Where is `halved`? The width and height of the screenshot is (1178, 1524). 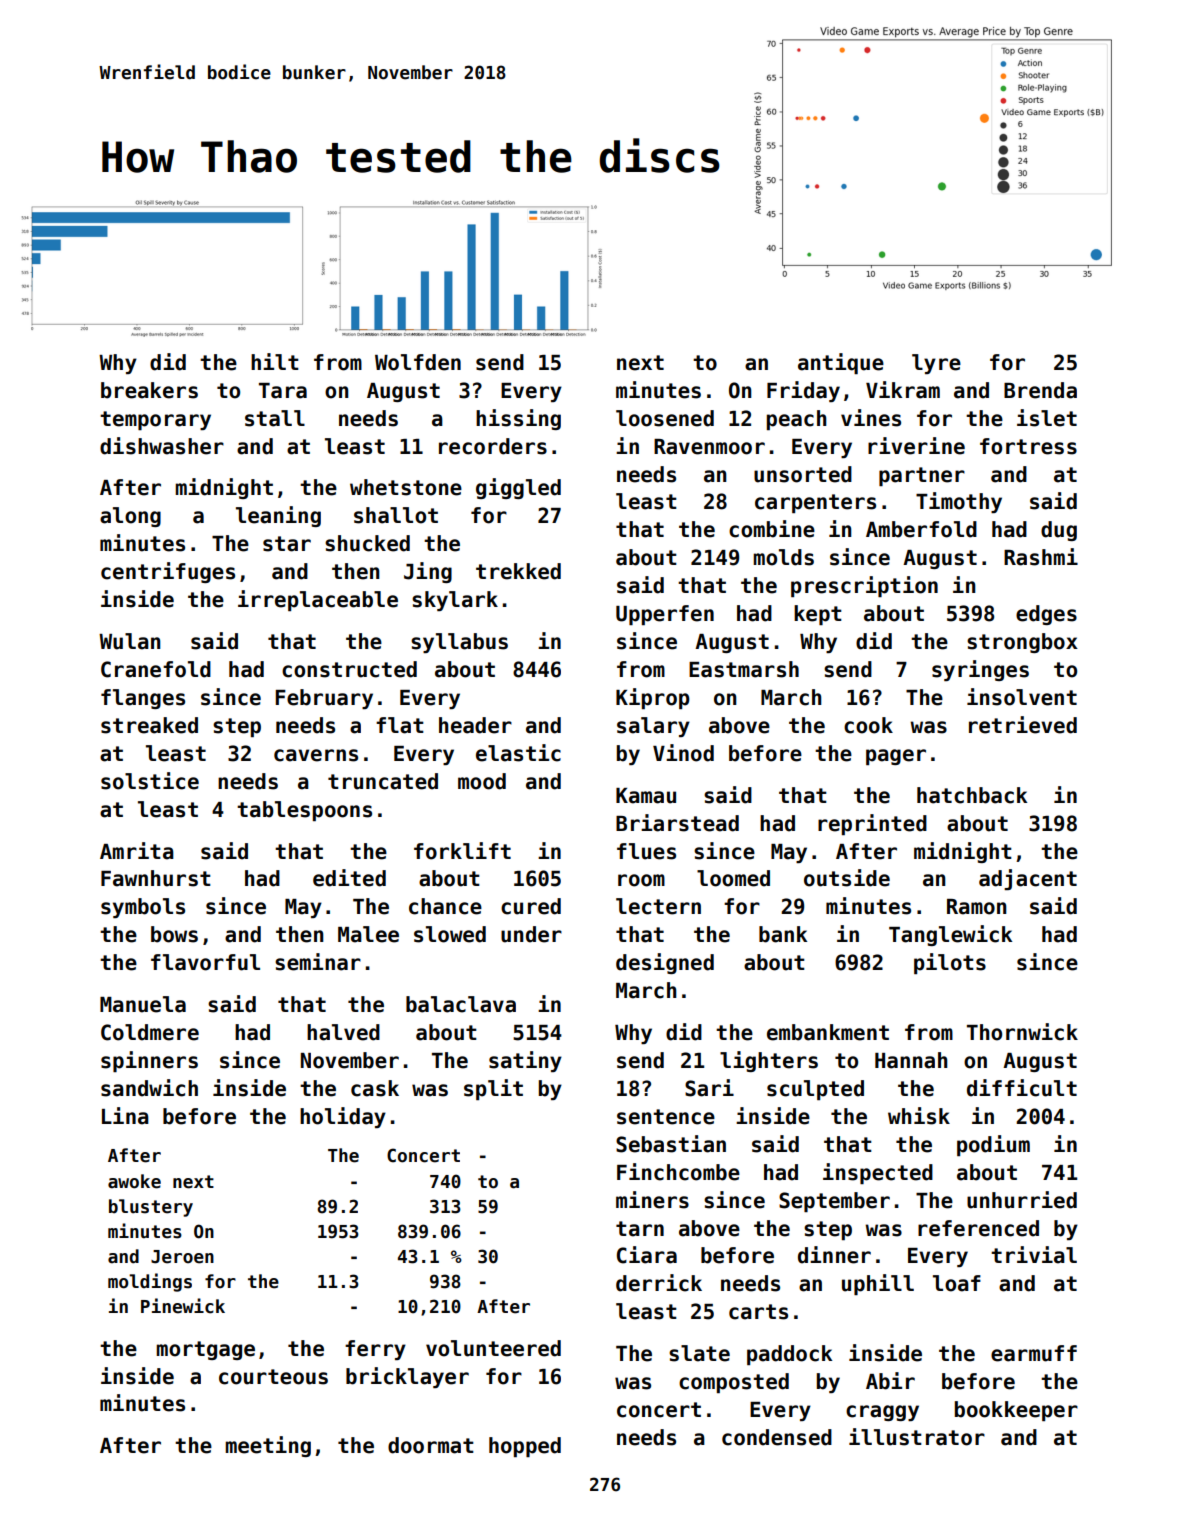
halved is located at coordinates (343, 1032).
